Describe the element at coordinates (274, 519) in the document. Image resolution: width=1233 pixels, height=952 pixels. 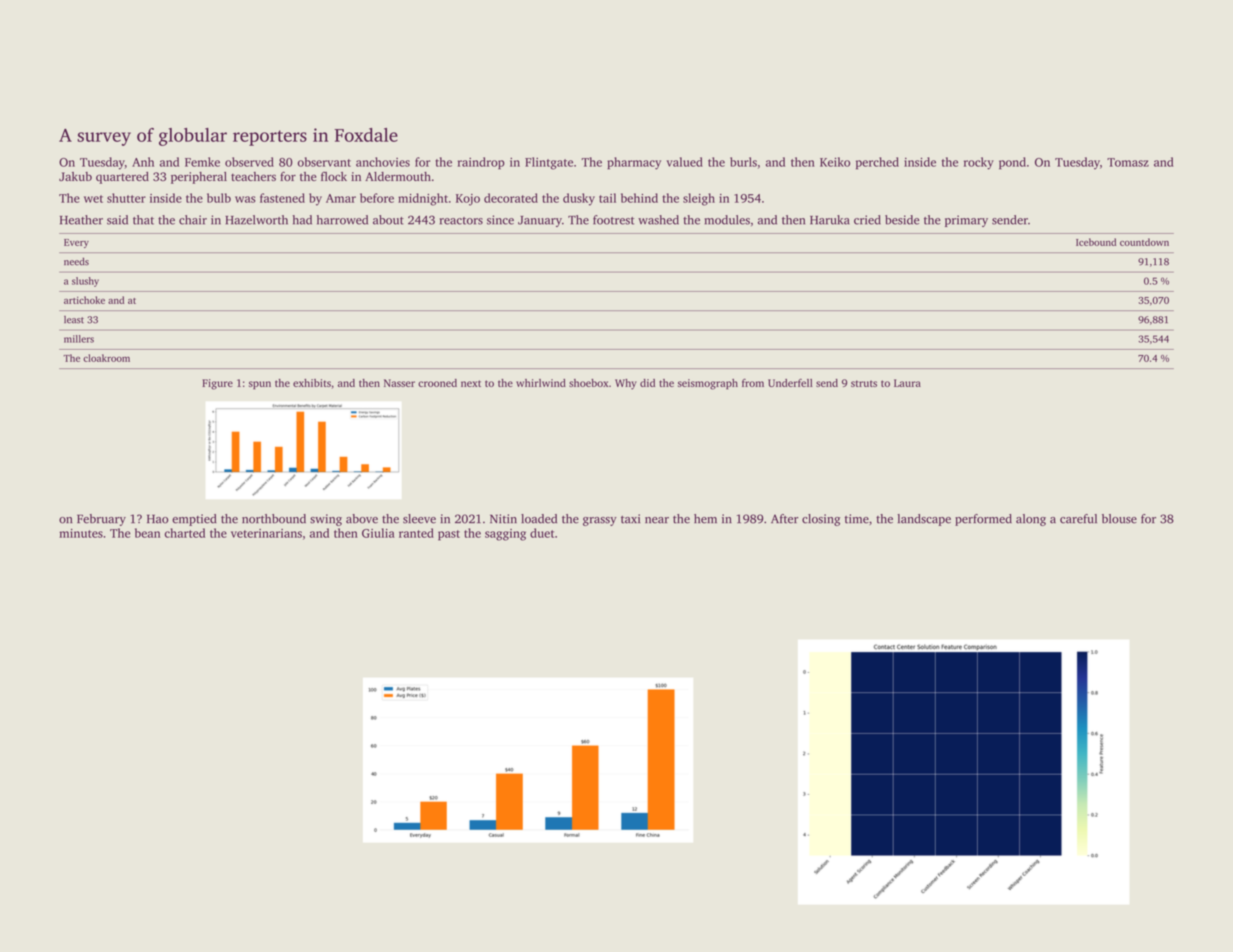
I see `northbound` at that location.
